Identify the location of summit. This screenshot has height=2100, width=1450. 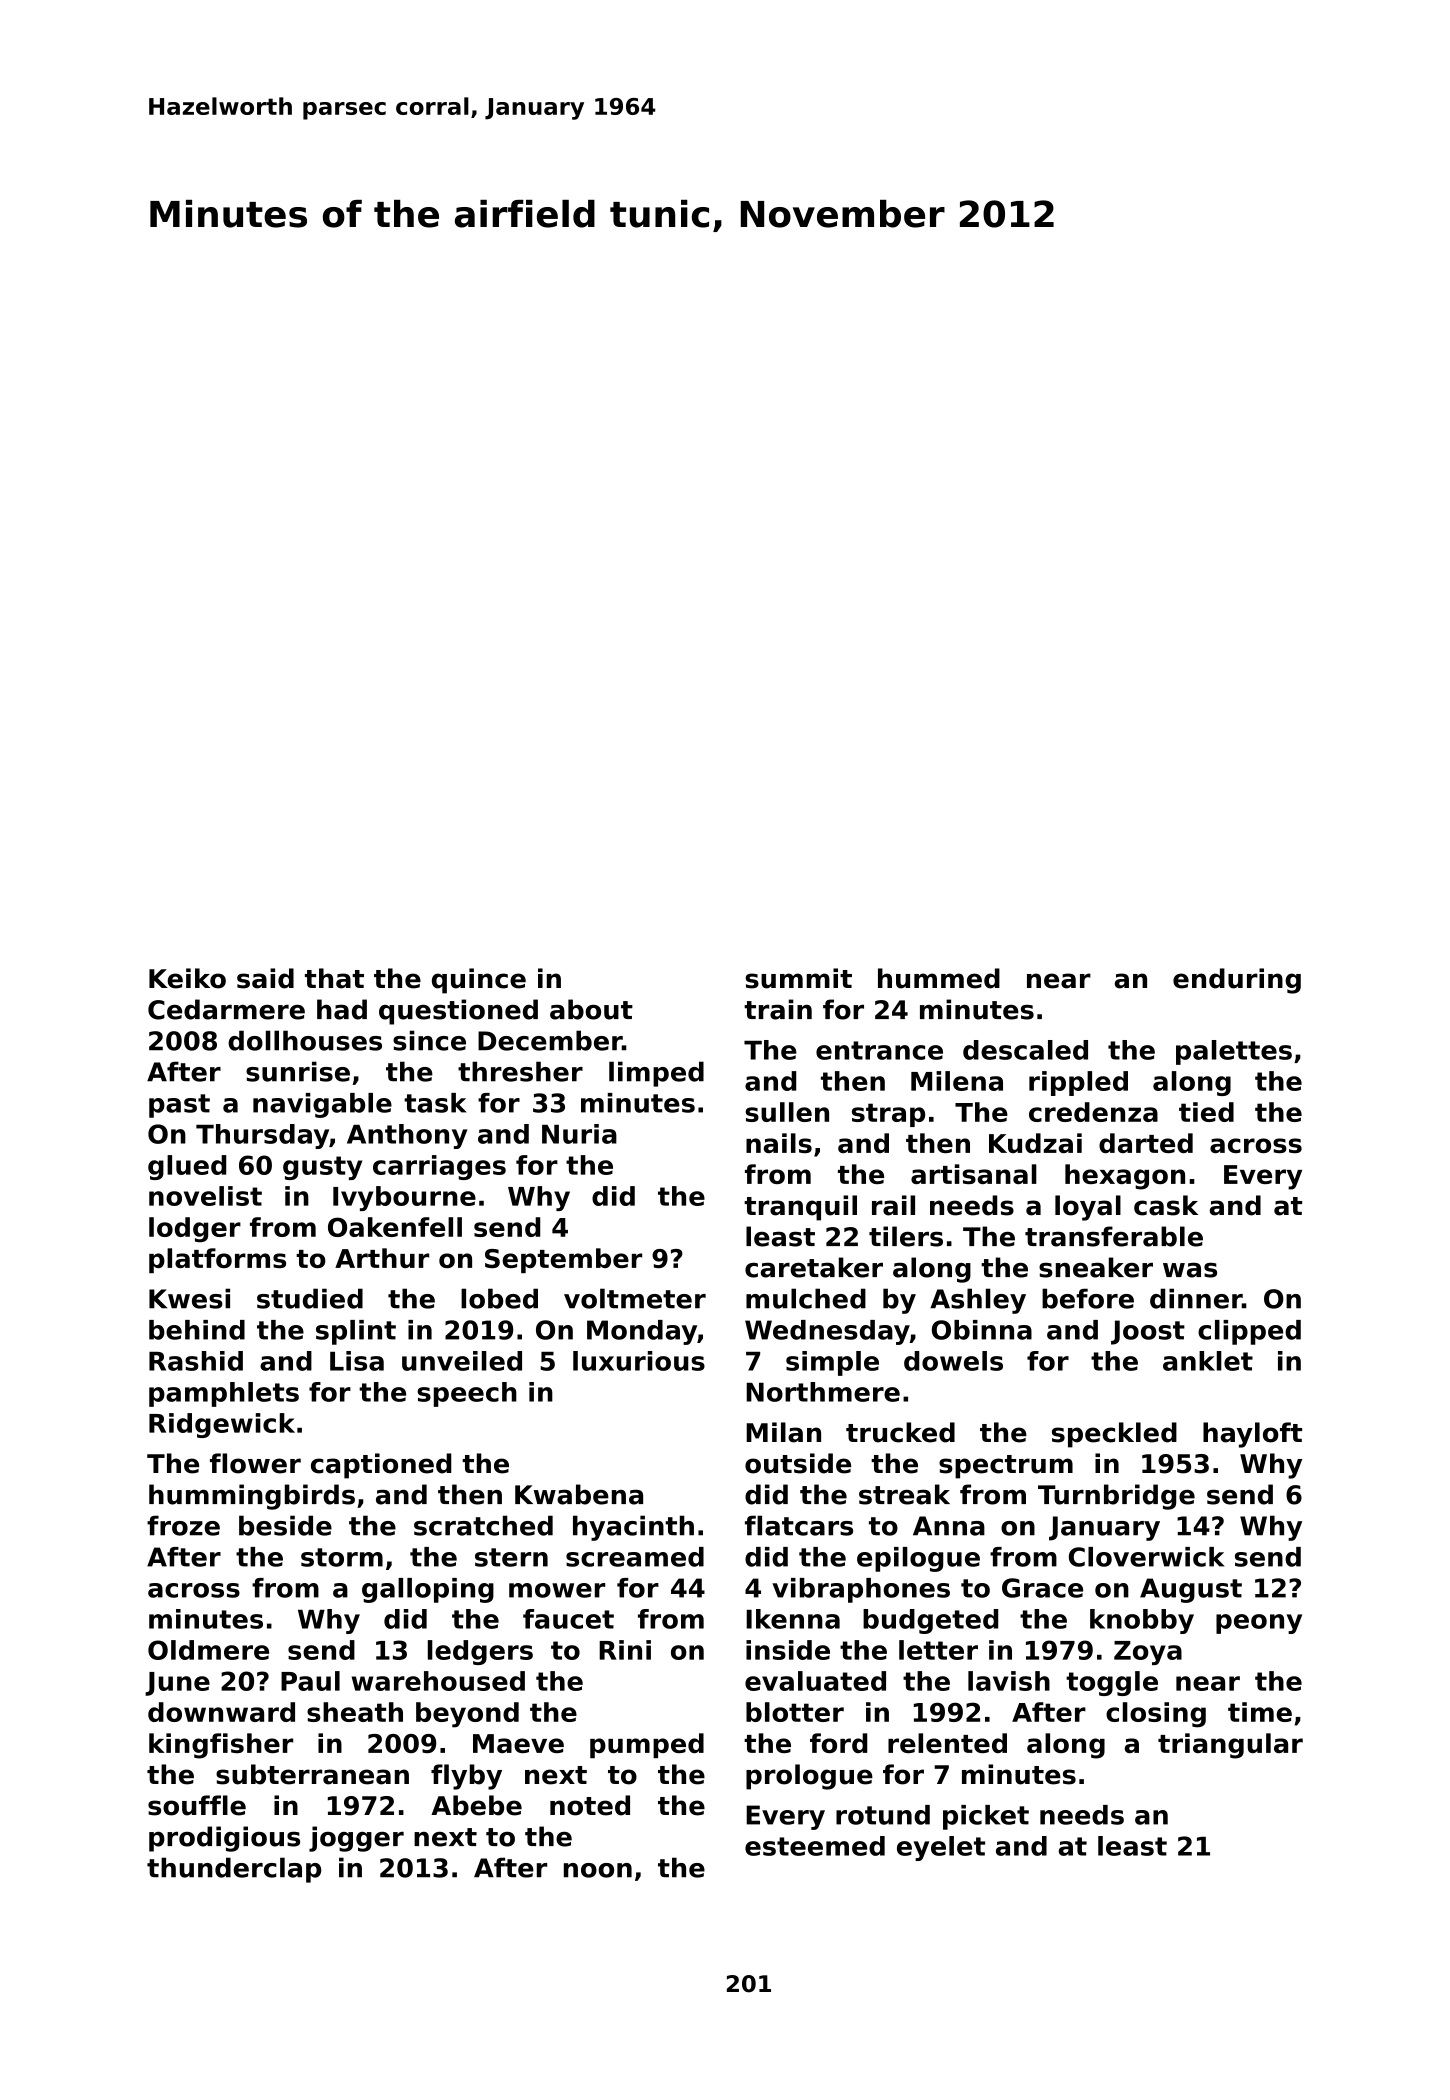
(798, 978).
